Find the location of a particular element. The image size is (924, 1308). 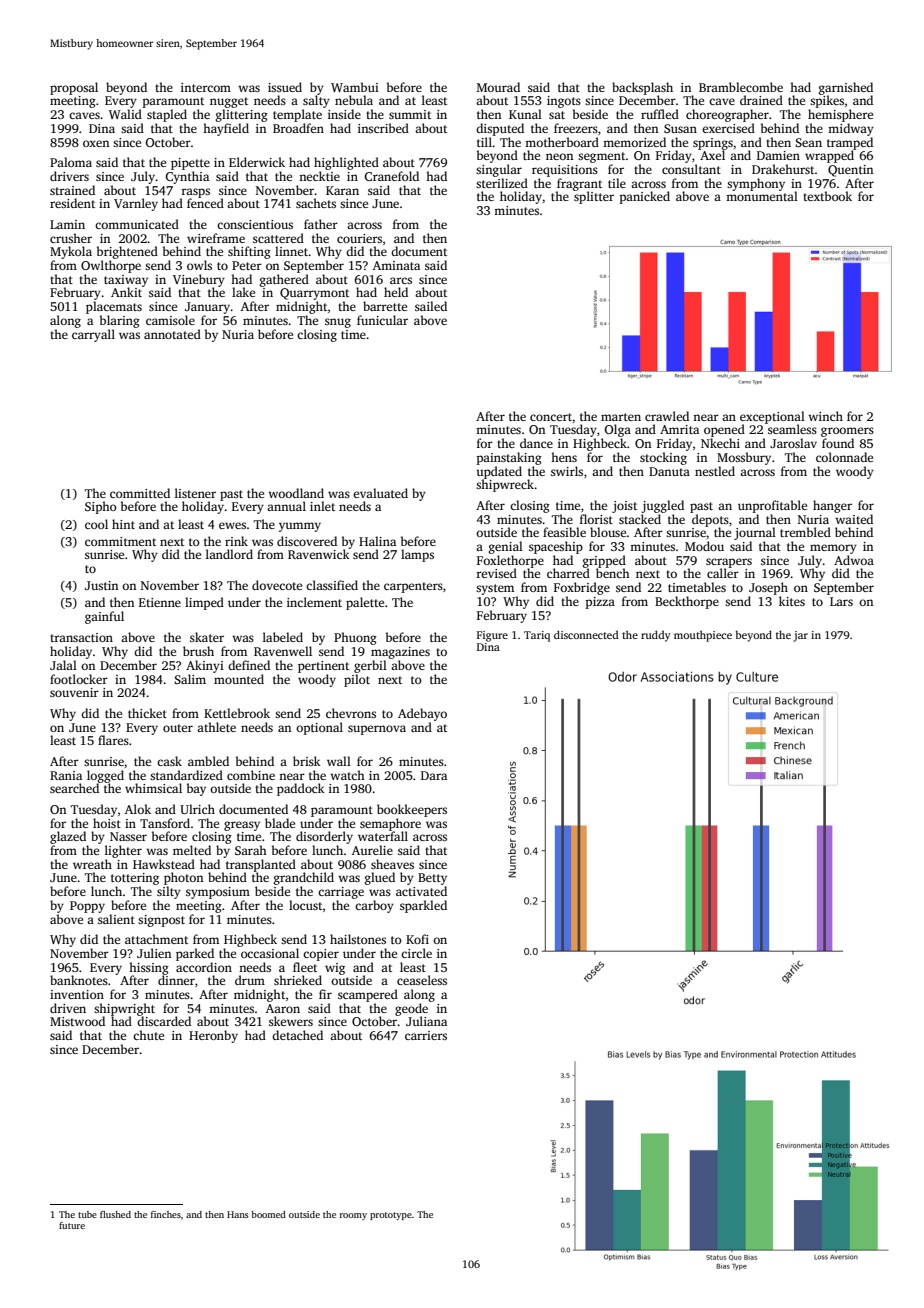

disputed is located at coordinates (500, 129).
